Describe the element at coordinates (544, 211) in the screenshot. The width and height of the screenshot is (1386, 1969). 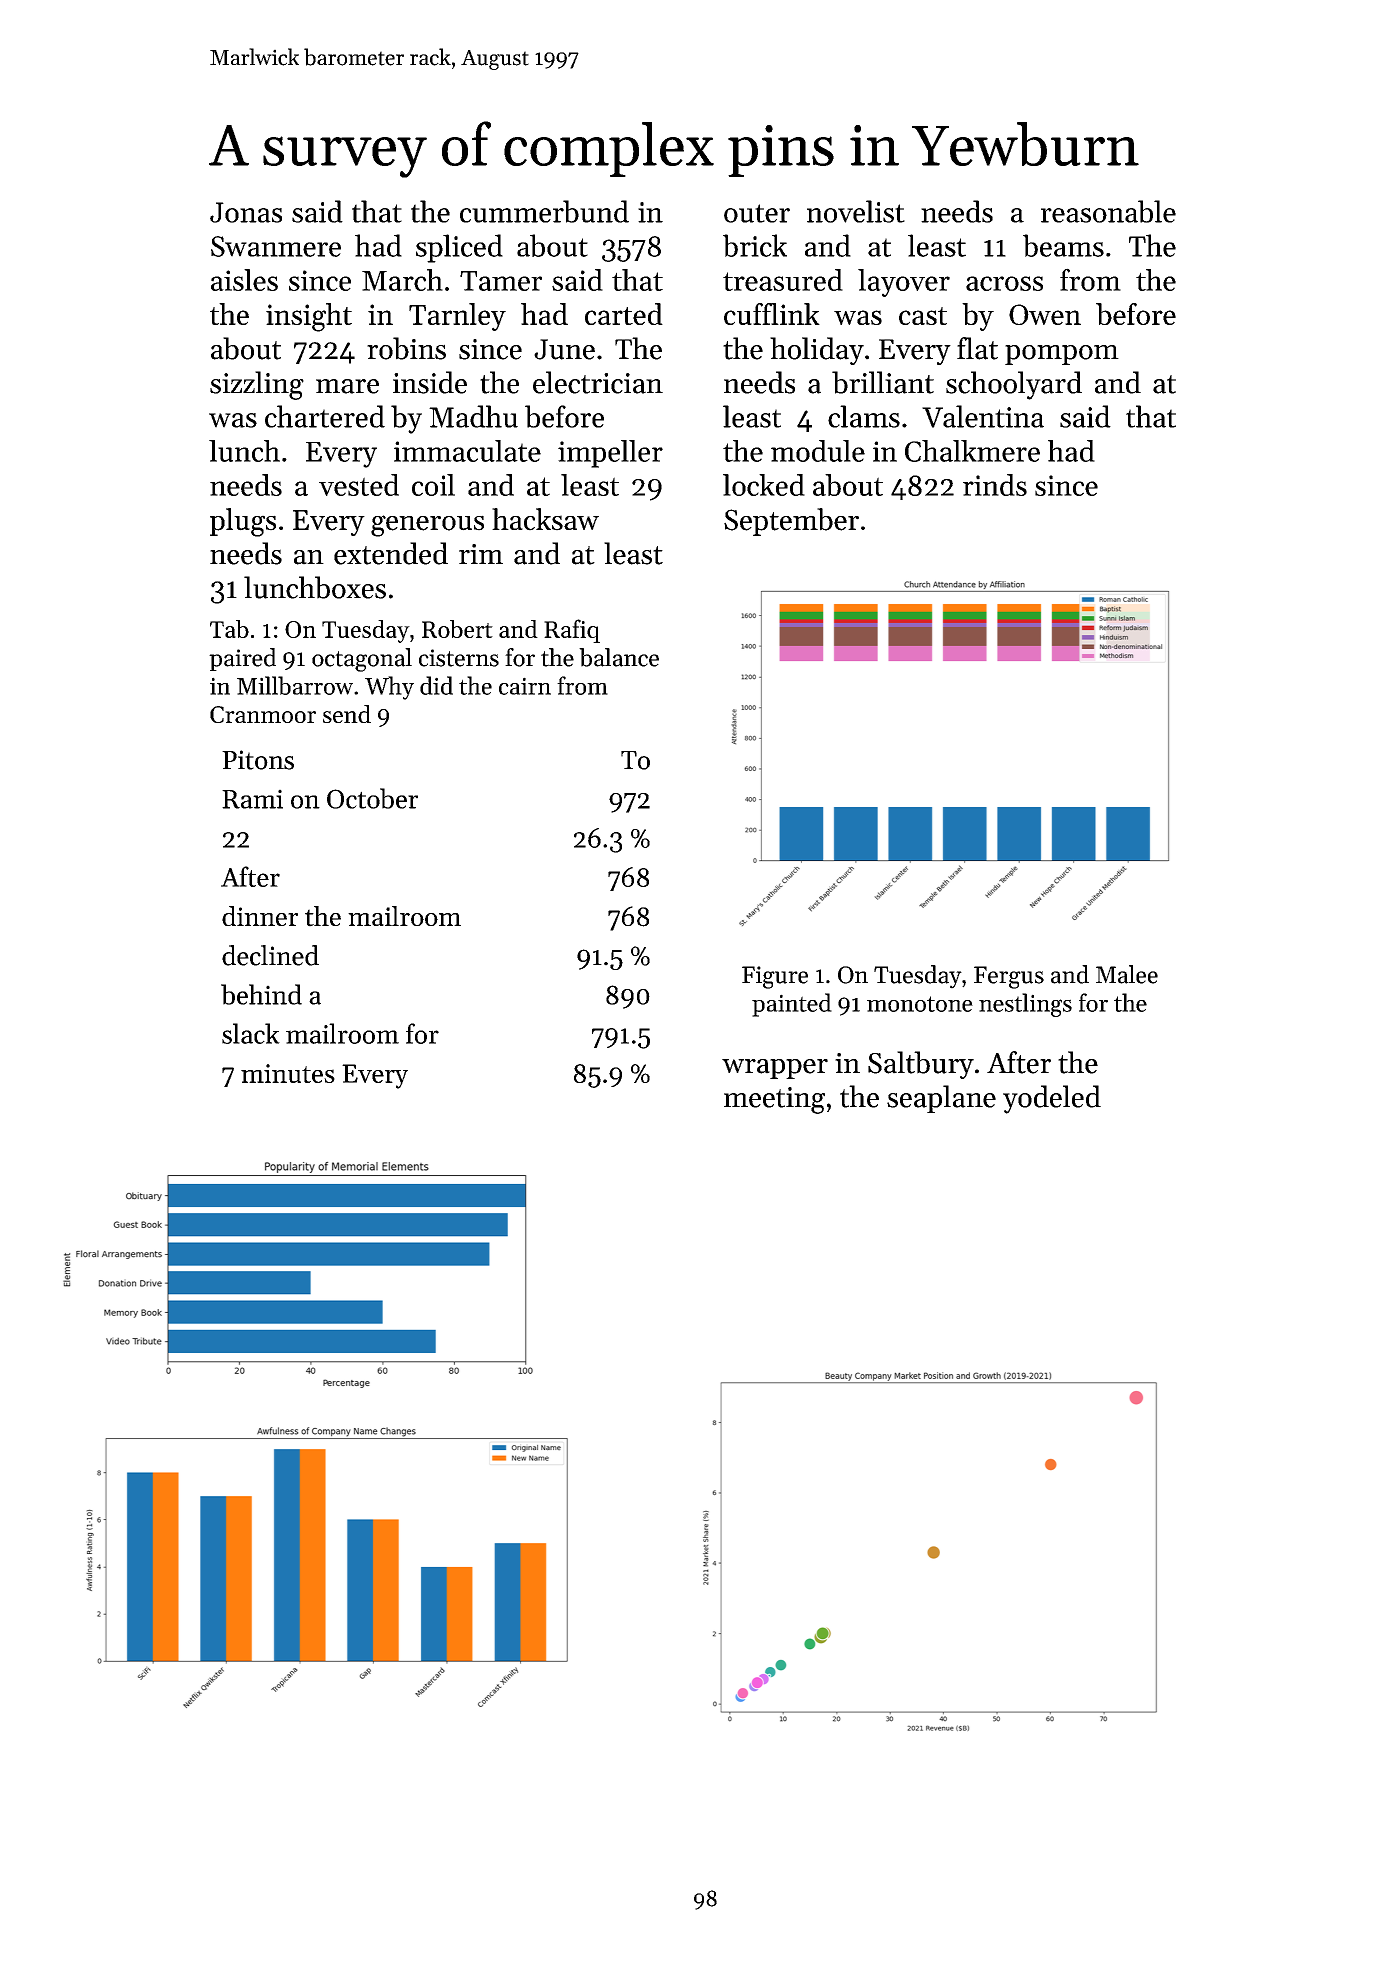
I see `cummerbund` at that location.
